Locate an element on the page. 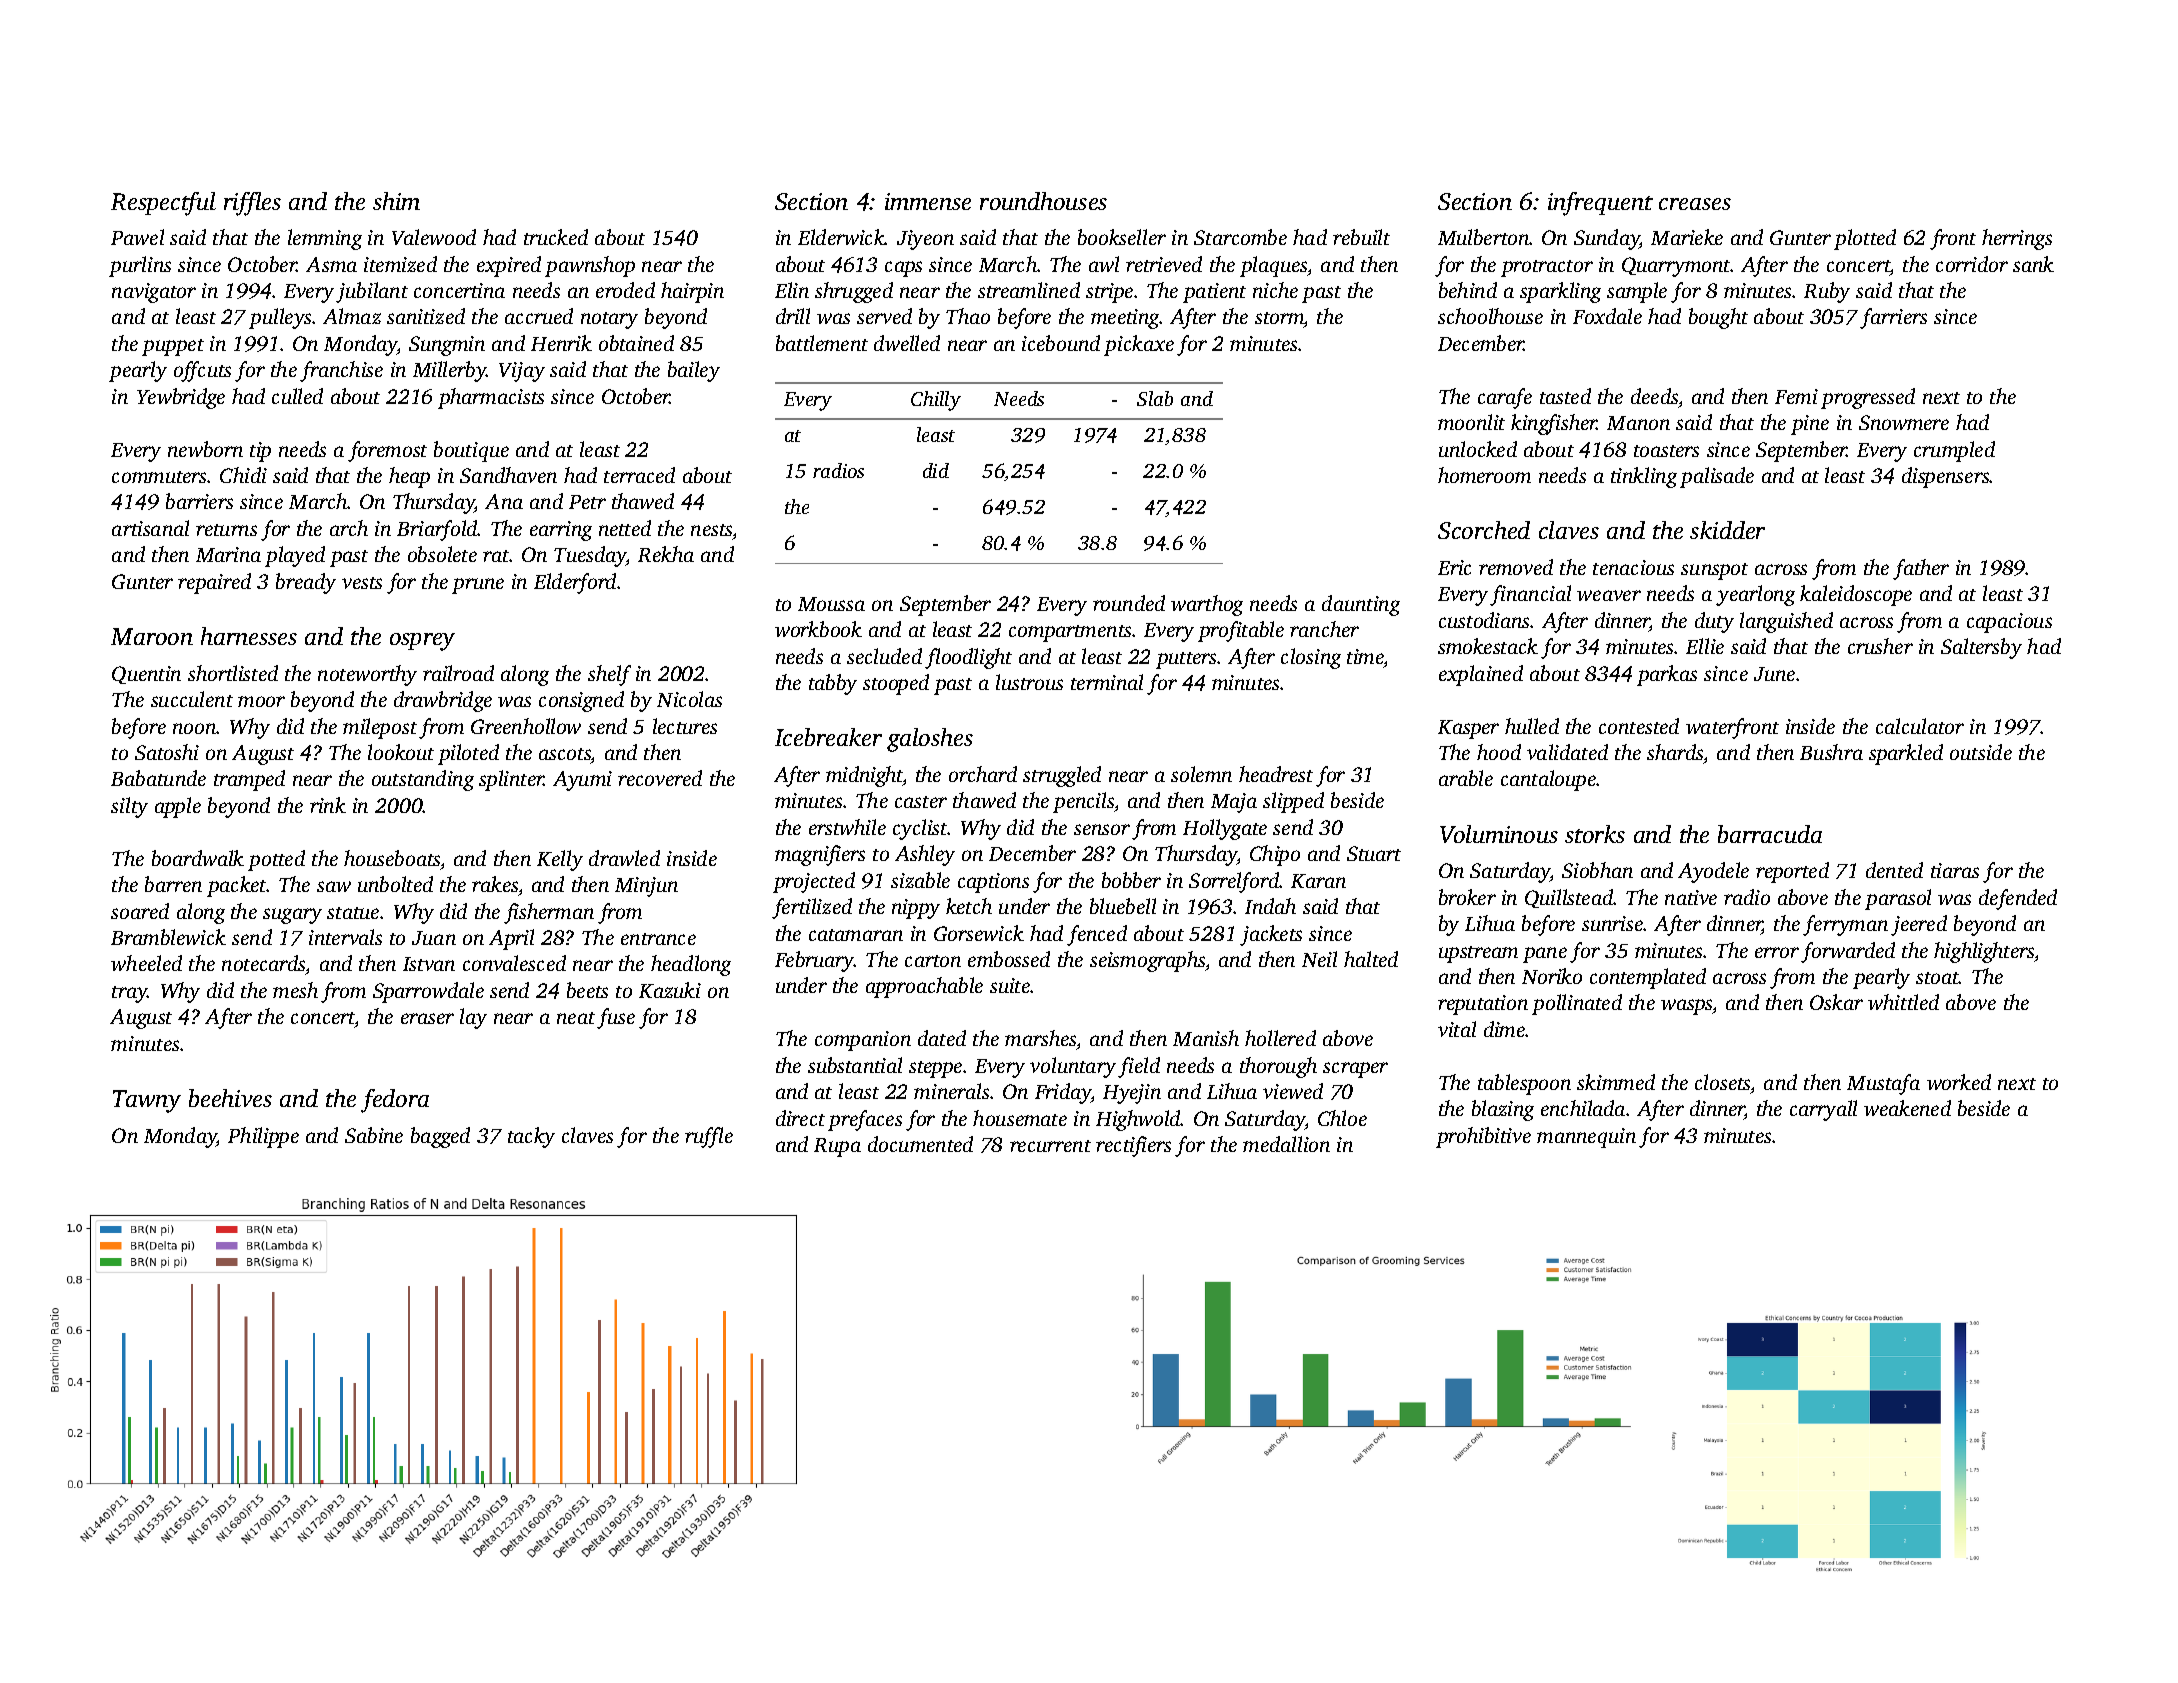  workbook is located at coordinates (818, 629).
